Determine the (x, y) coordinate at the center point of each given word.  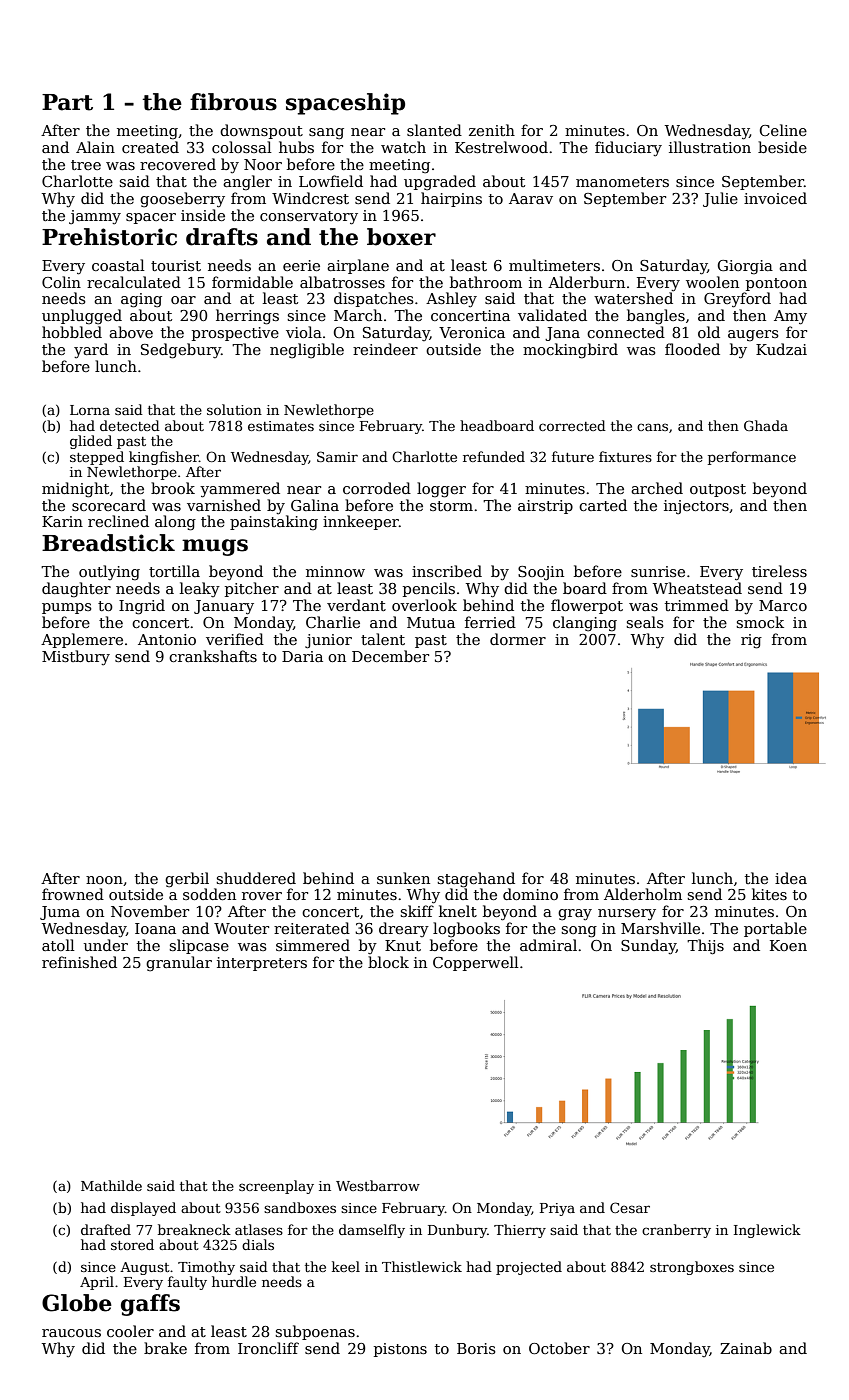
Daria (302, 656)
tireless (779, 571)
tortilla (174, 571)
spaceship (345, 104)
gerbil (187, 880)
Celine (783, 130)
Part (67, 102)
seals (645, 622)
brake (165, 1348)
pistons (400, 1350)
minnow (335, 571)
